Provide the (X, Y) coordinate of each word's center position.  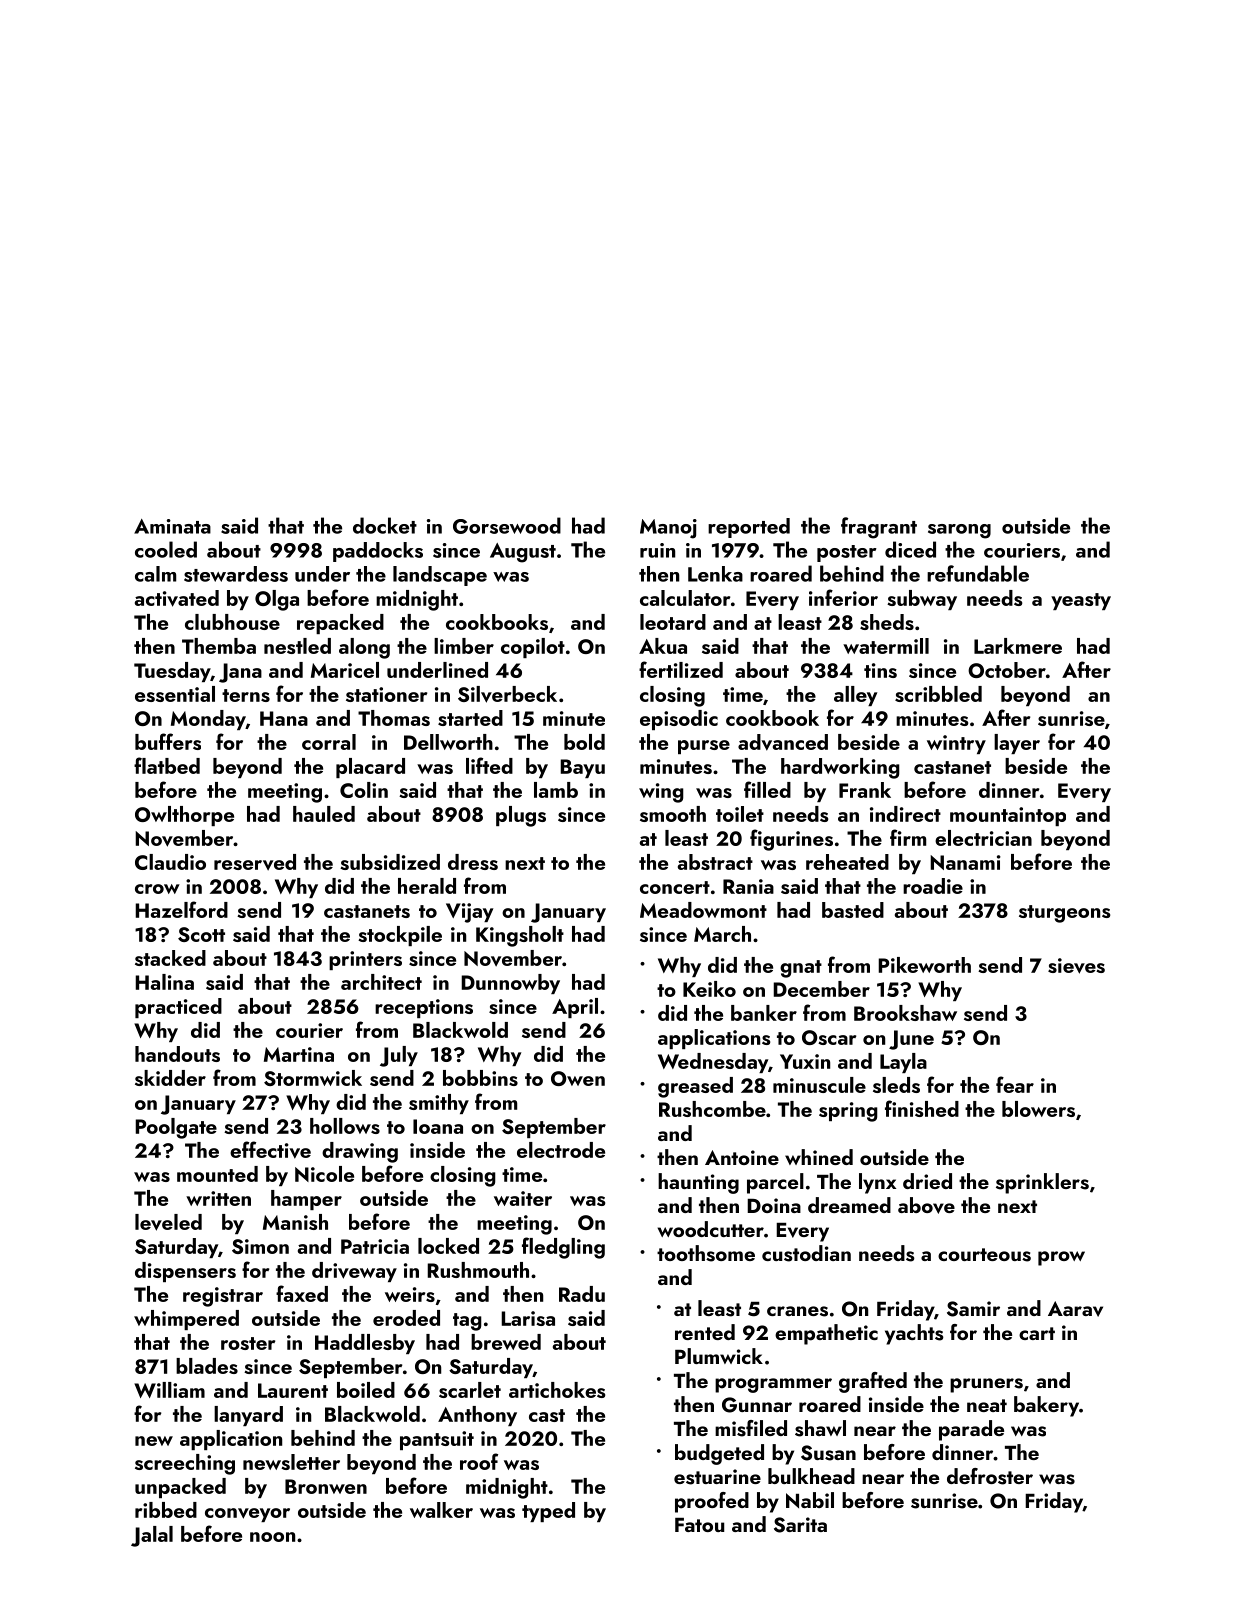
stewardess (236, 574)
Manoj (668, 529)
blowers (1038, 1109)
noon (272, 1537)
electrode (561, 1150)
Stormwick (313, 1078)
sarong (959, 531)
